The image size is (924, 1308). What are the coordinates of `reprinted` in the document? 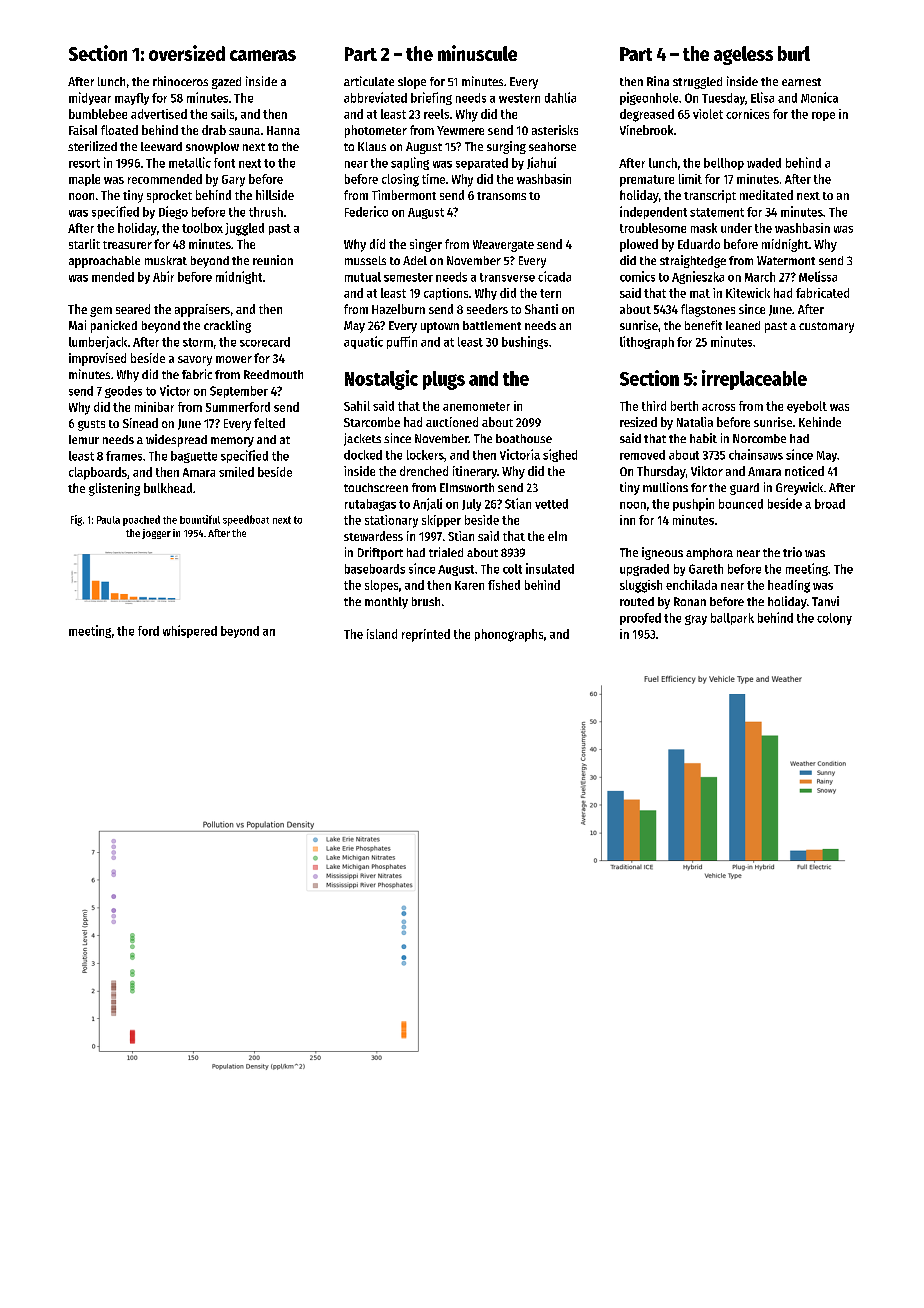 It's located at (426, 635).
